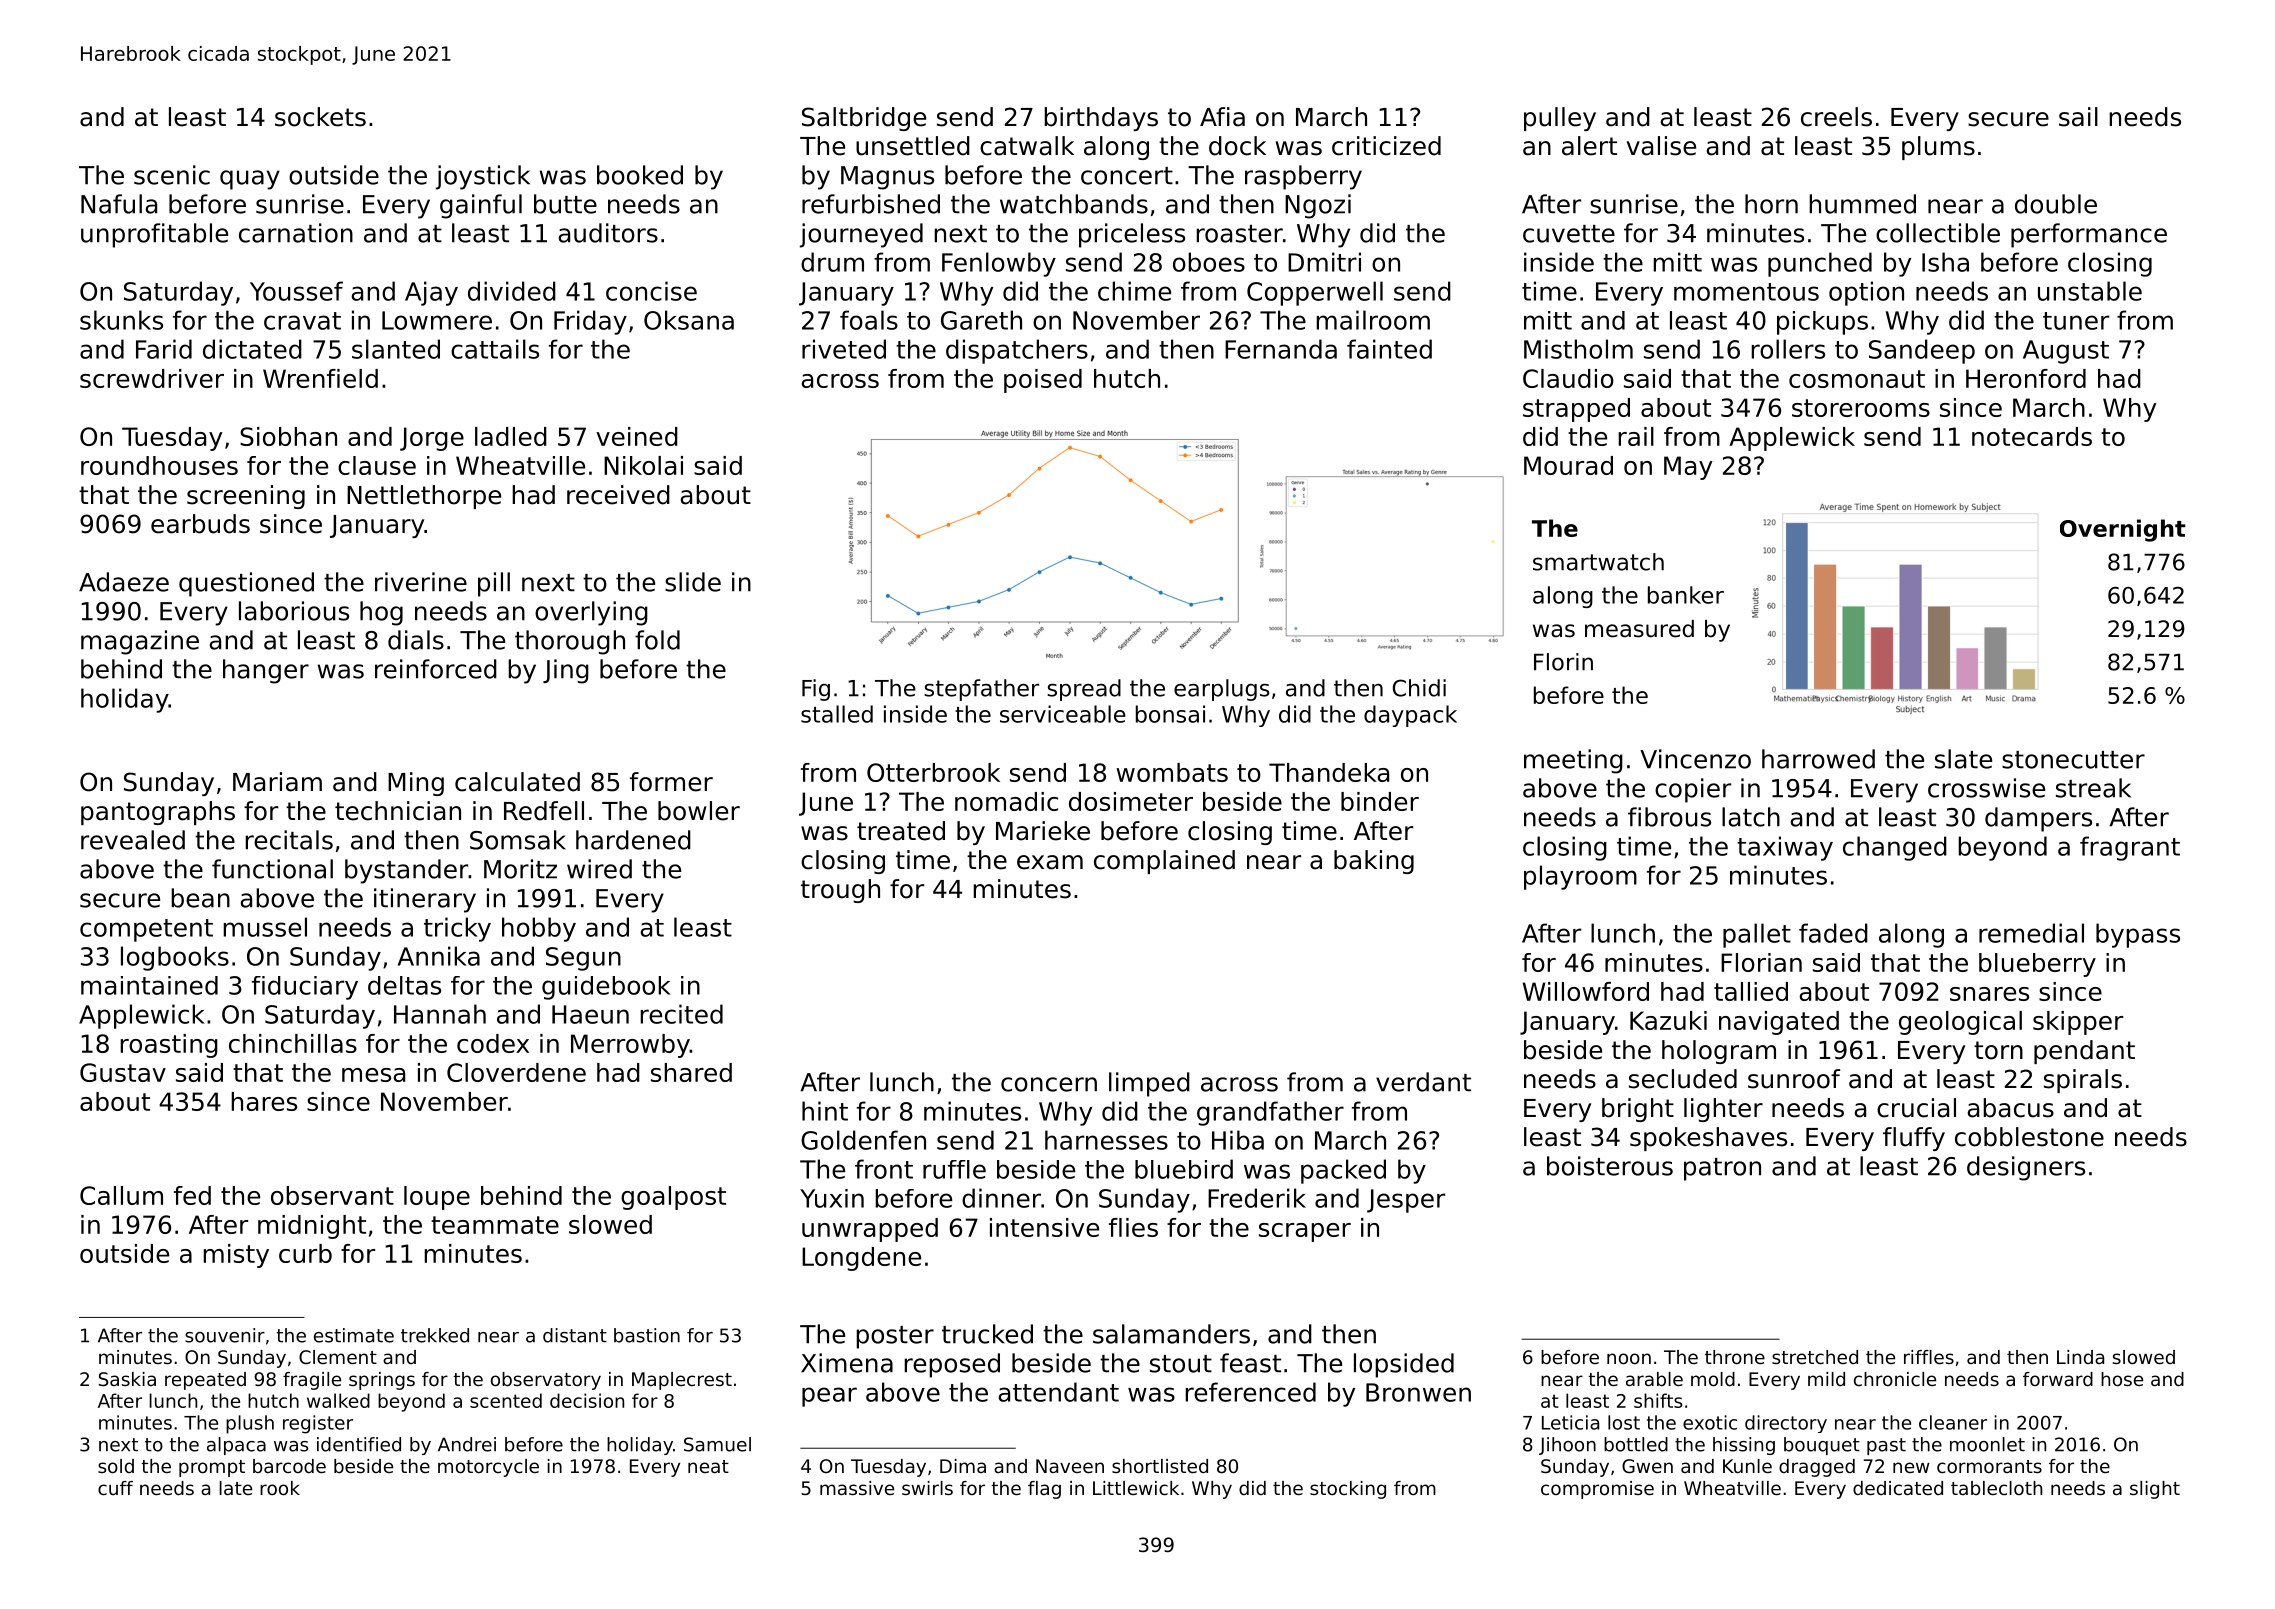 The width and height of the screenshot is (2275, 1609). I want to click on stocking, so click(1348, 1490).
